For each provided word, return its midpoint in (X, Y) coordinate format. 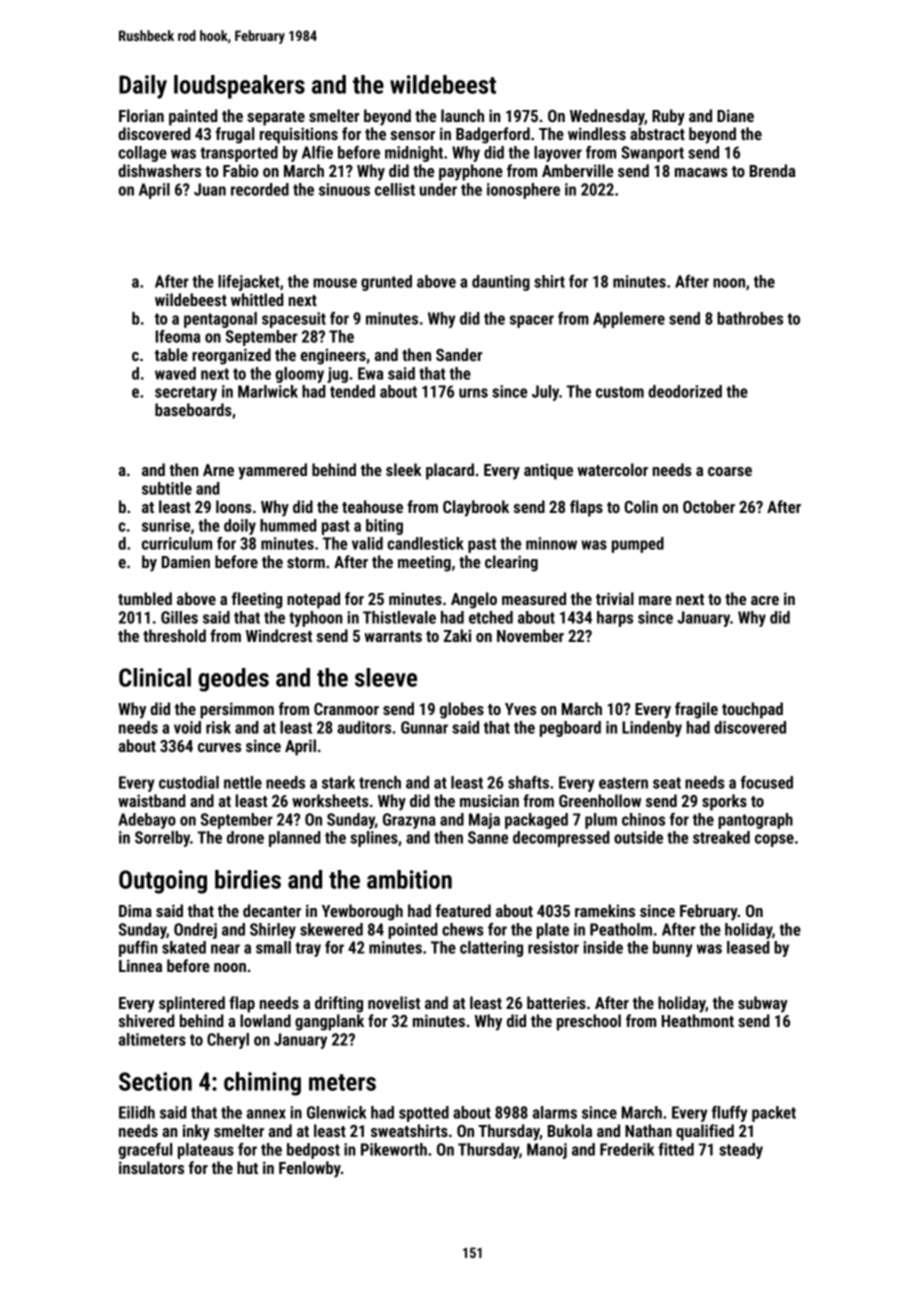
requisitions (299, 135)
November (530, 635)
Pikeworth (394, 1149)
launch (462, 115)
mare (655, 600)
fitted (676, 1149)
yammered (272, 471)
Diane (735, 115)
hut (247, 1167)
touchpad (752, 710)
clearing (511, 563)
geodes (233, 680)
